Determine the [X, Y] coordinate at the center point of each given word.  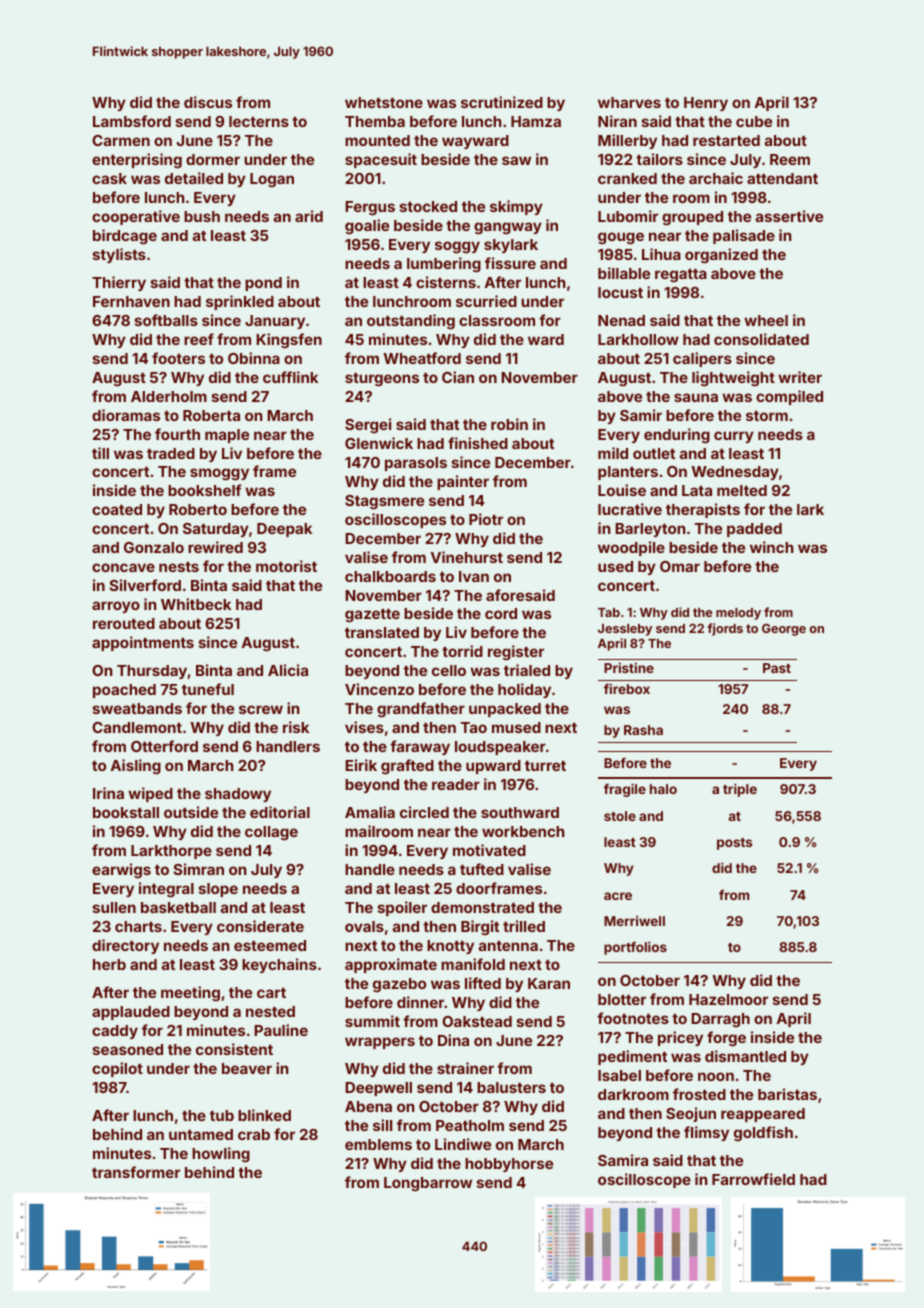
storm [767, 416]
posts [735, 844]
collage [271, 833]
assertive [789, 216]
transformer [136, 1172]
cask [109, 178]
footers [178, 358]
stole [620, 816]
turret [545, 766]
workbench [523, 831]
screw [261, 709]
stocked [428, 206]
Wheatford [422, 358]
